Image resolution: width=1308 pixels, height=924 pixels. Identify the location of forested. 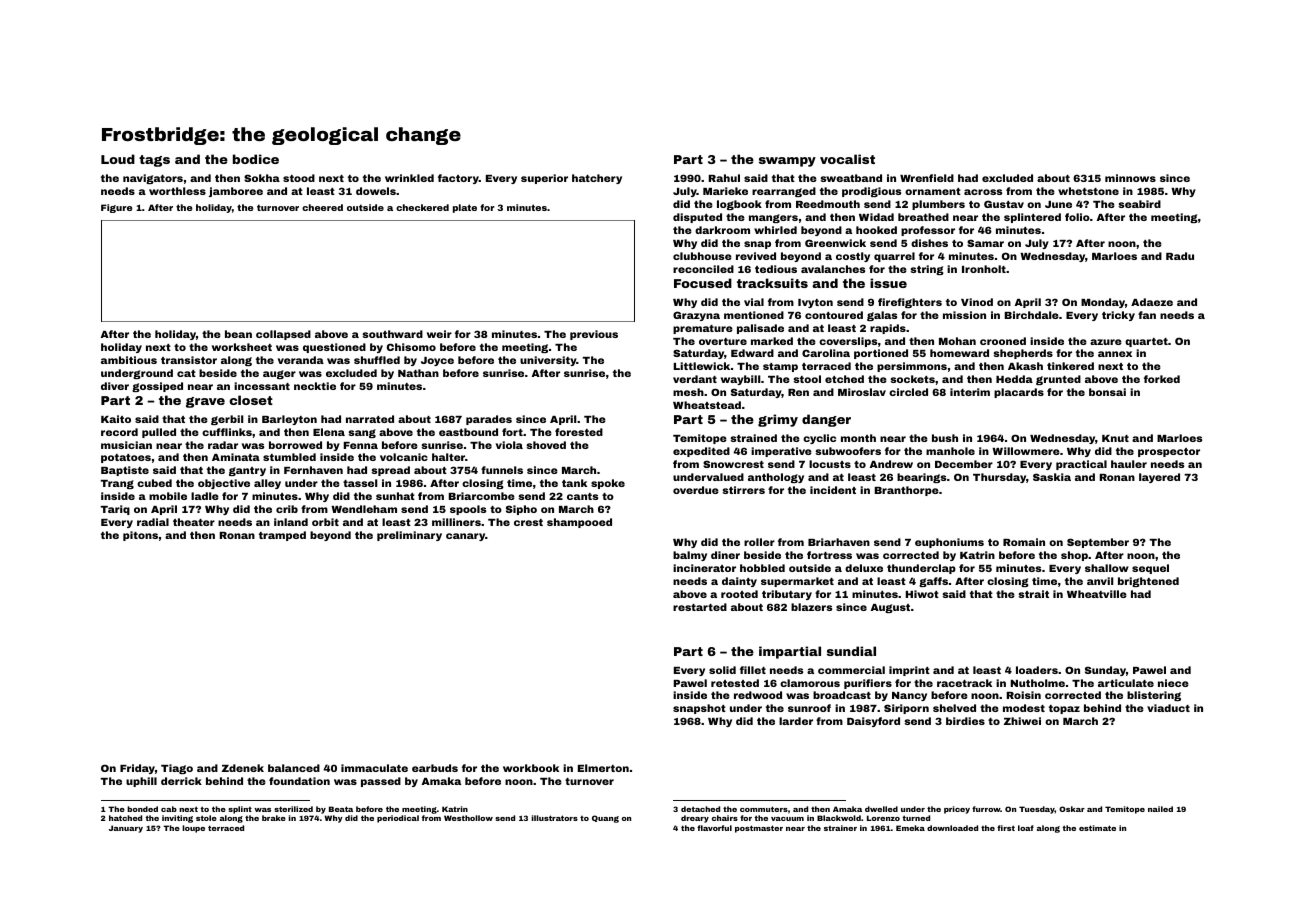
(579, 432).
